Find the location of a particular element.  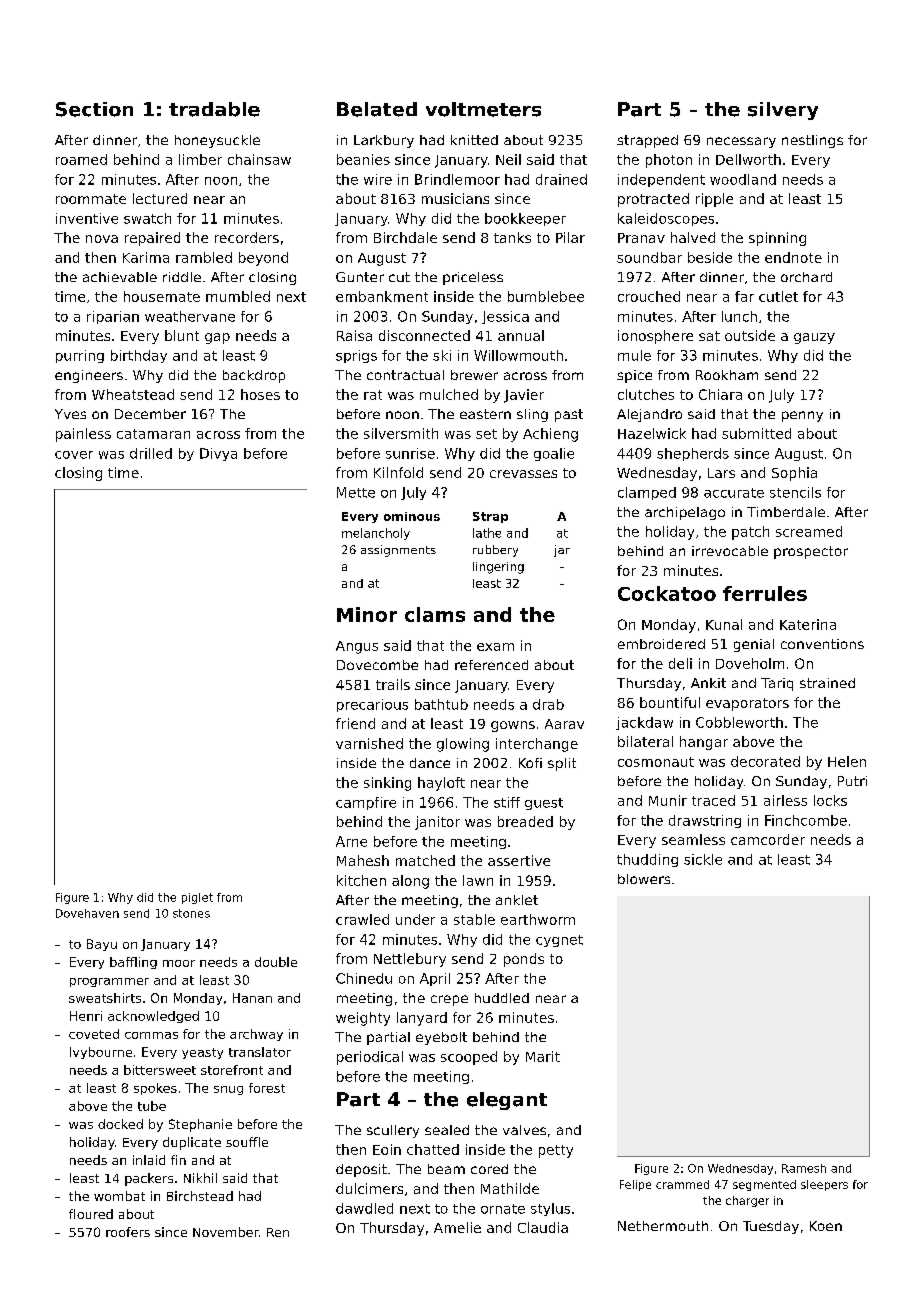

soundbar is located at coordinates (649, 257).
